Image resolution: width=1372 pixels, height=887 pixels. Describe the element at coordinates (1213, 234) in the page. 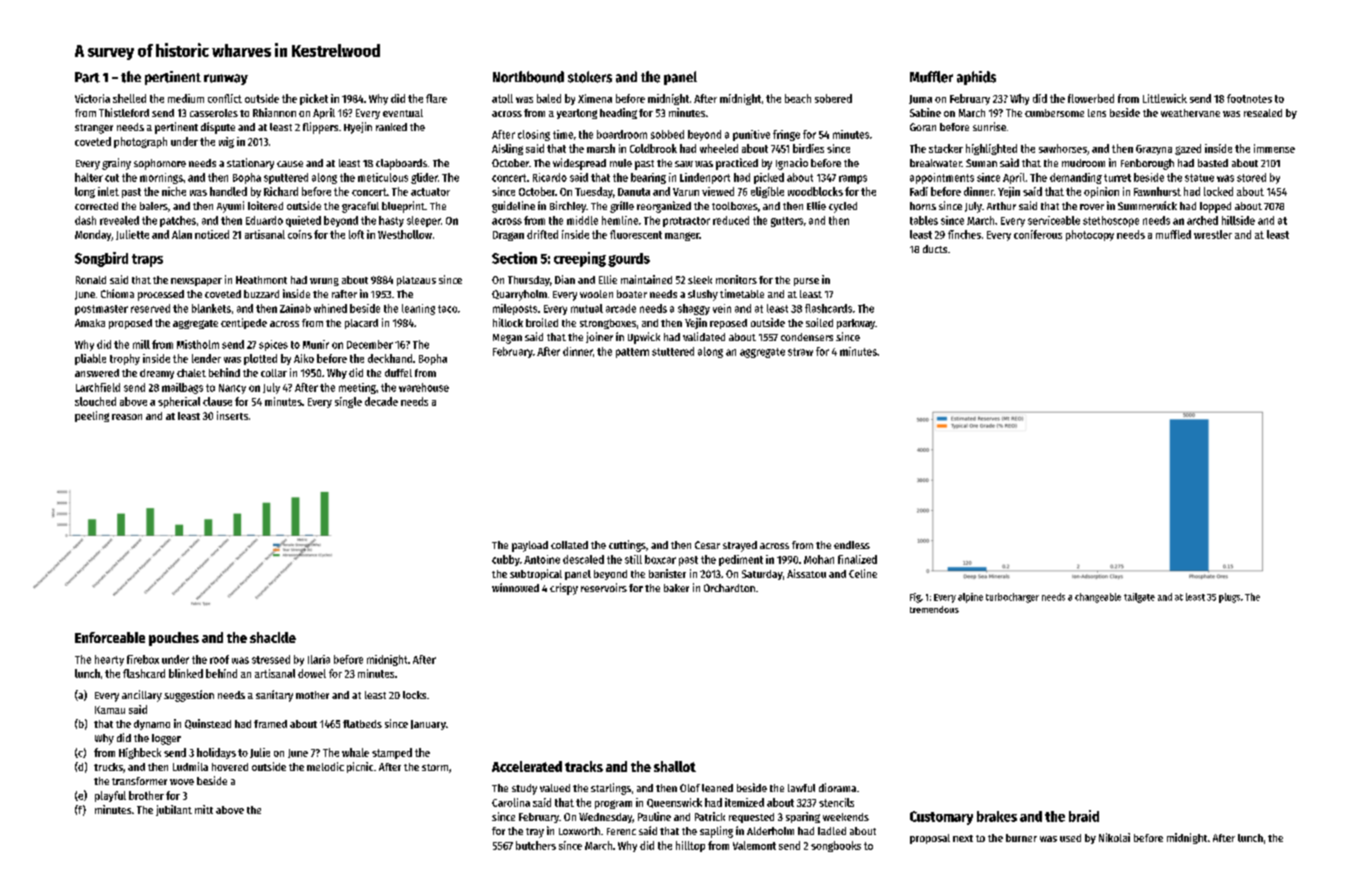

I see `wrestler` at that location.
